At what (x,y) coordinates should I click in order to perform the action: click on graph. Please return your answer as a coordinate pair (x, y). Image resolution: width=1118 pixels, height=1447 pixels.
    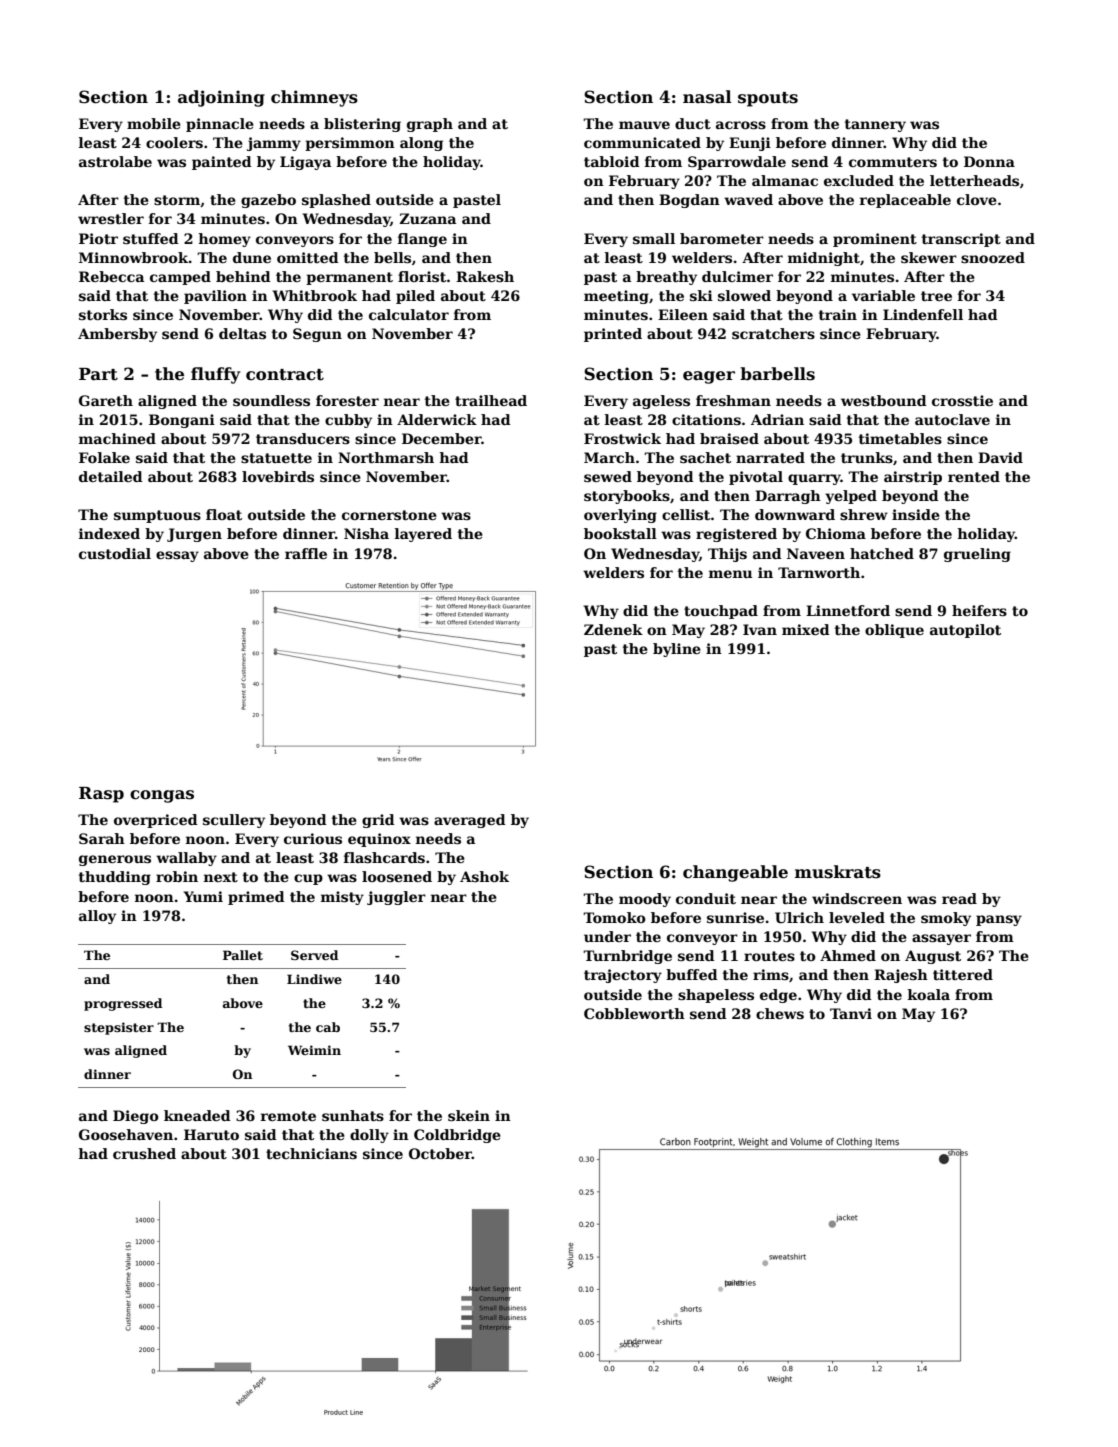
    Looking at the image, I should click on (430, 125).
